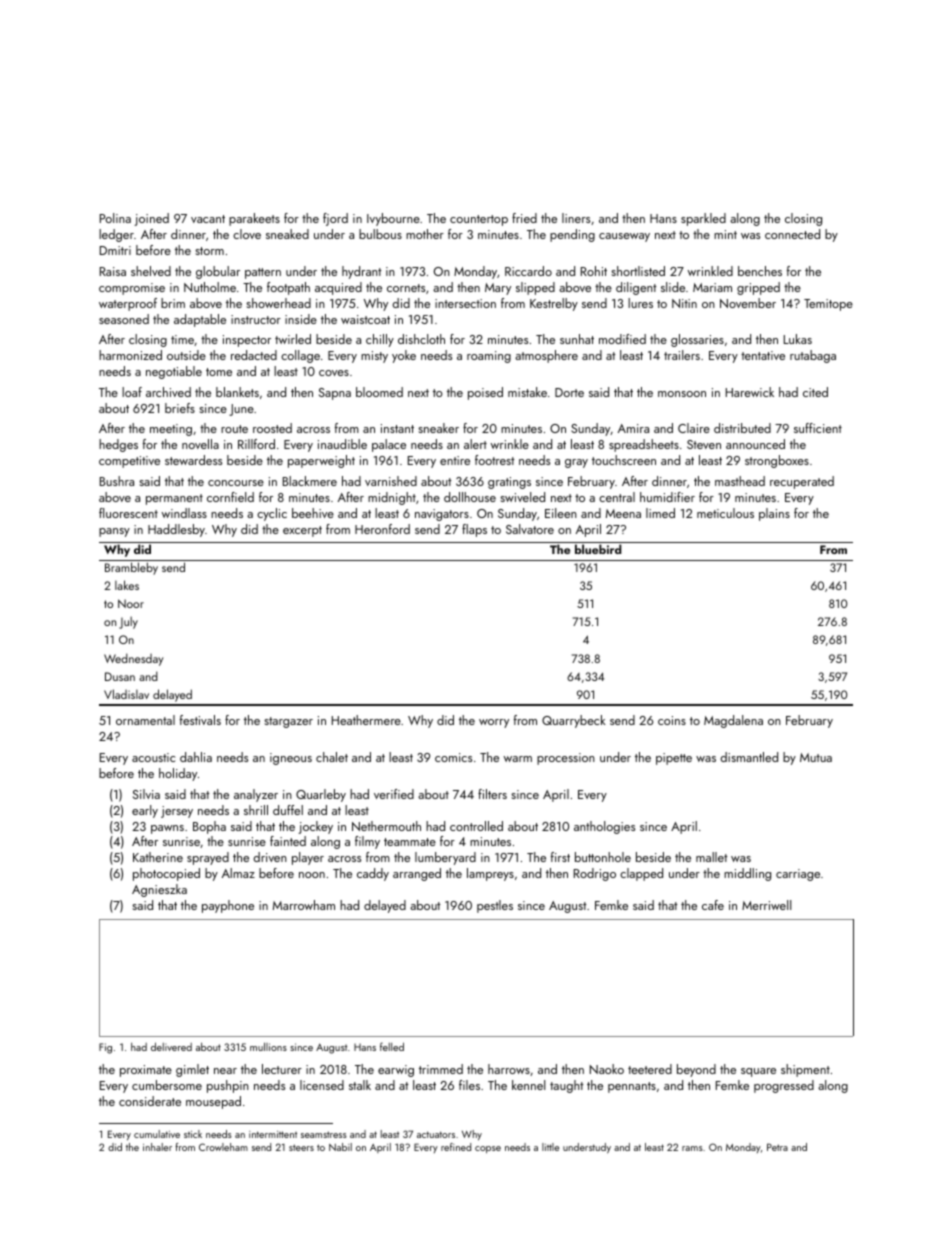 Image resolution: width=952 pixels, height=1233 pixels. I want to click on sparkled, so click(703, 219).
